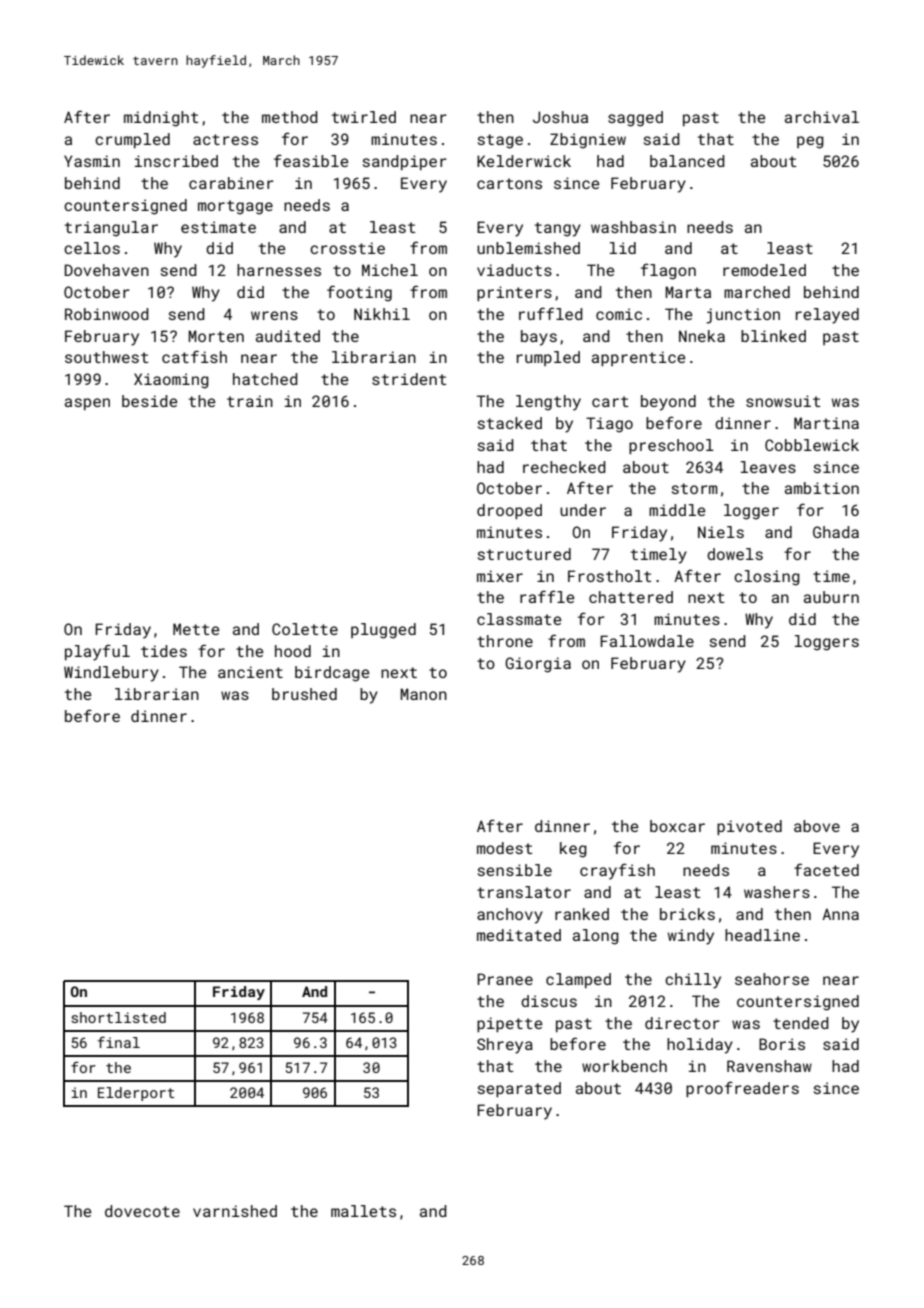  Describe the element at coordinates (764, 270) in the document. I see `remodeled` at that location.
